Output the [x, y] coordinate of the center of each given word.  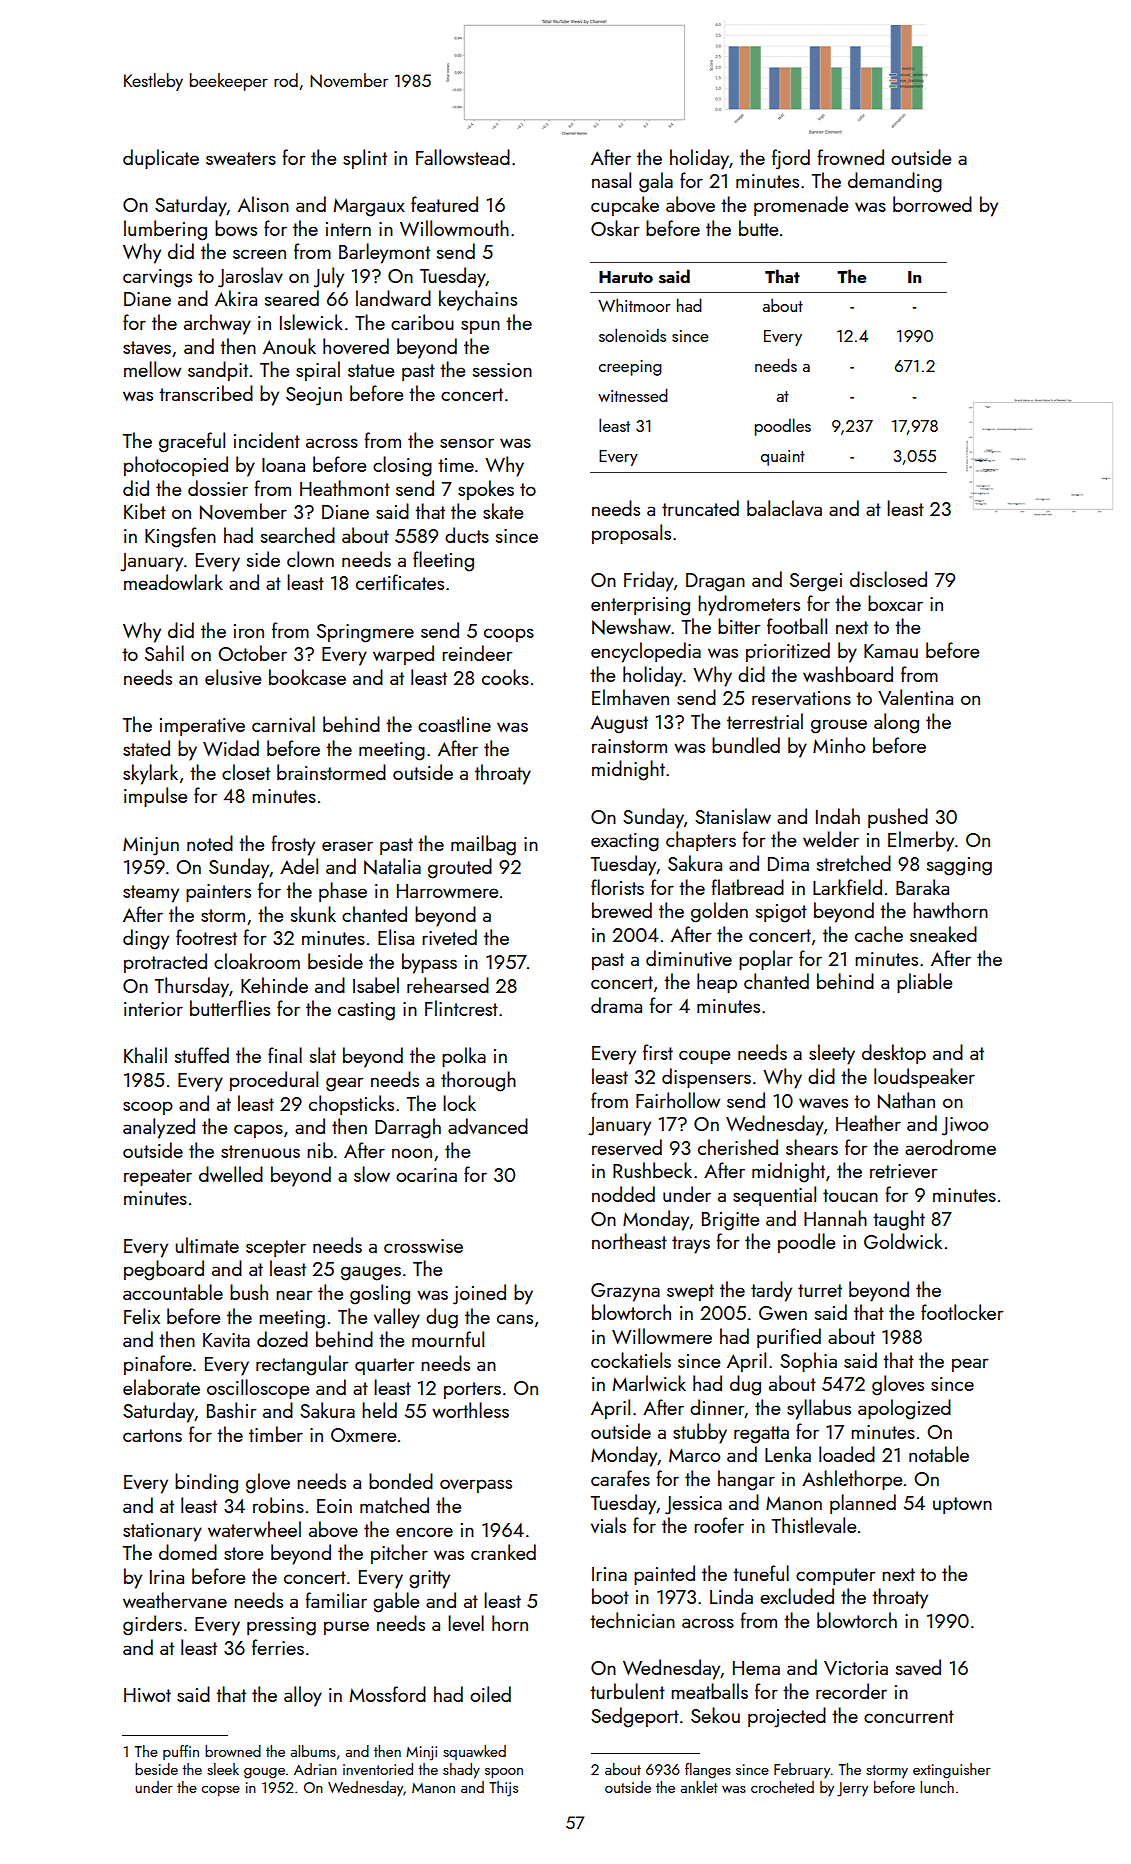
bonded [401, 1481]
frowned [850, 157]
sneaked [943, 934]
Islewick [311, 322]
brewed [622, 910]
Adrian [315, 1769]
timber [276, 1434]
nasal [611, 180]
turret [820, 1290]
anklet [699, 1787]
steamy [151, 894]
